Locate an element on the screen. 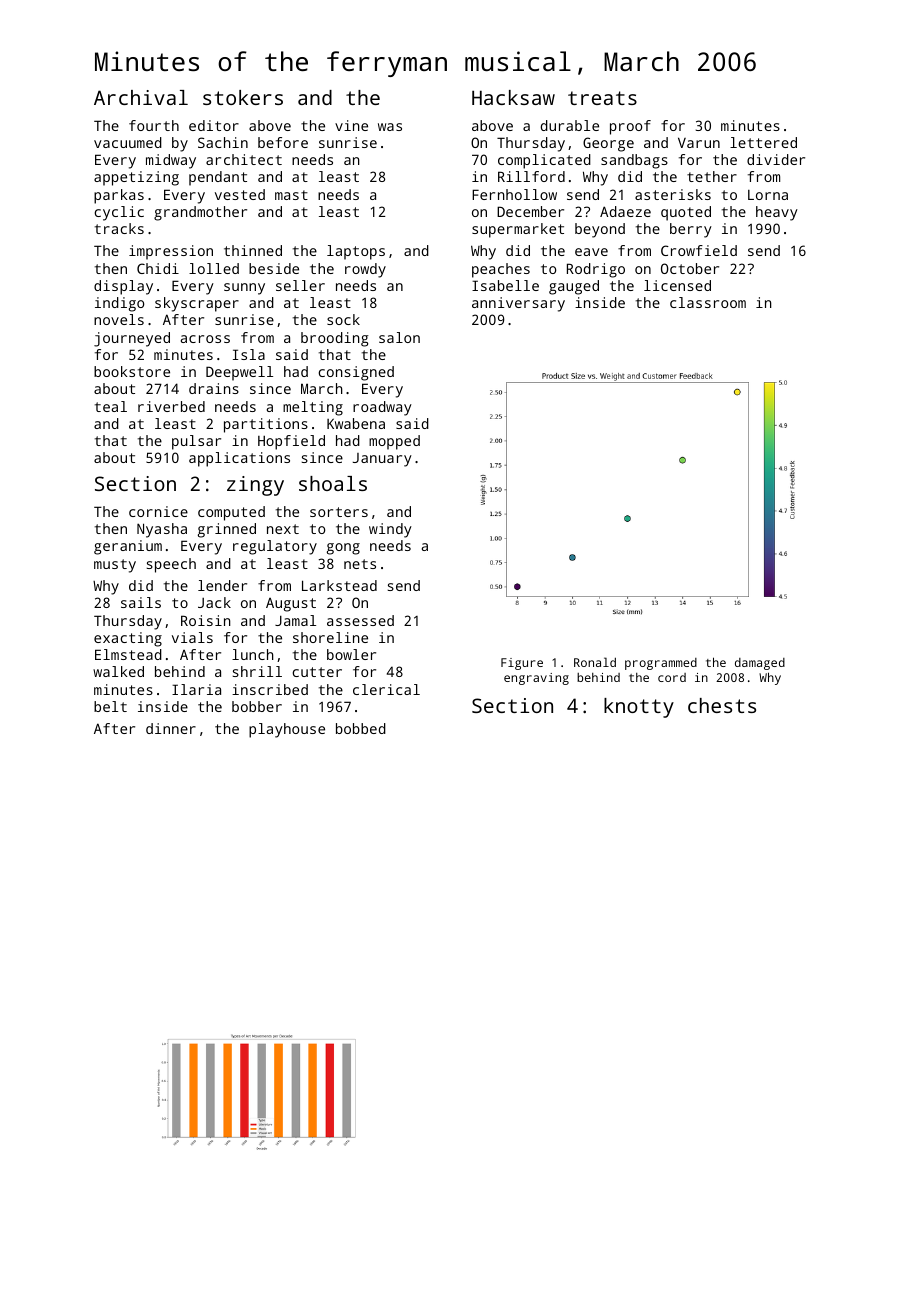  programmed is located at coordinates (661, 664).
